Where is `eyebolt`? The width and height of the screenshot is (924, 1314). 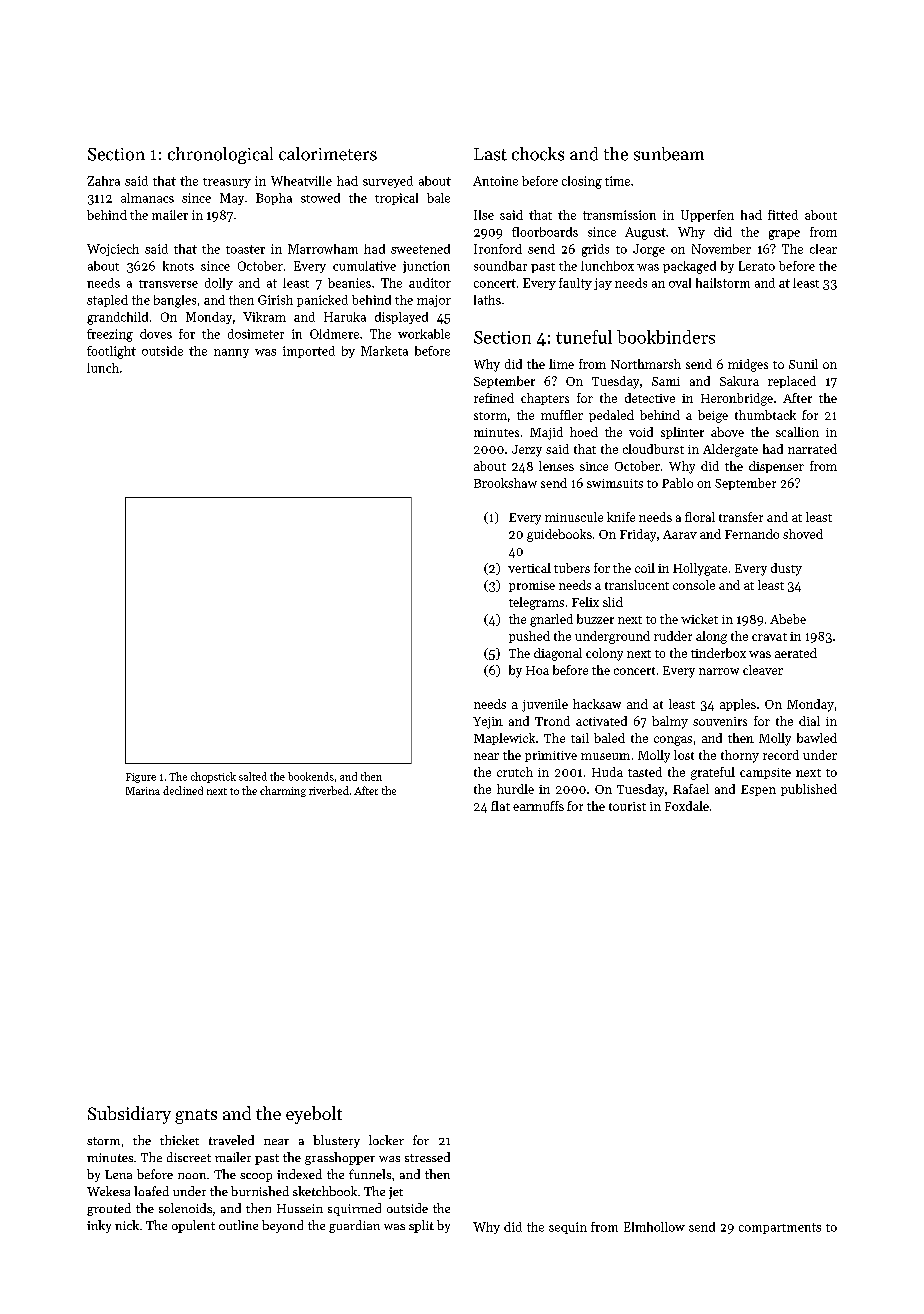 eyebolt is located at coordinates (314, 1115).
